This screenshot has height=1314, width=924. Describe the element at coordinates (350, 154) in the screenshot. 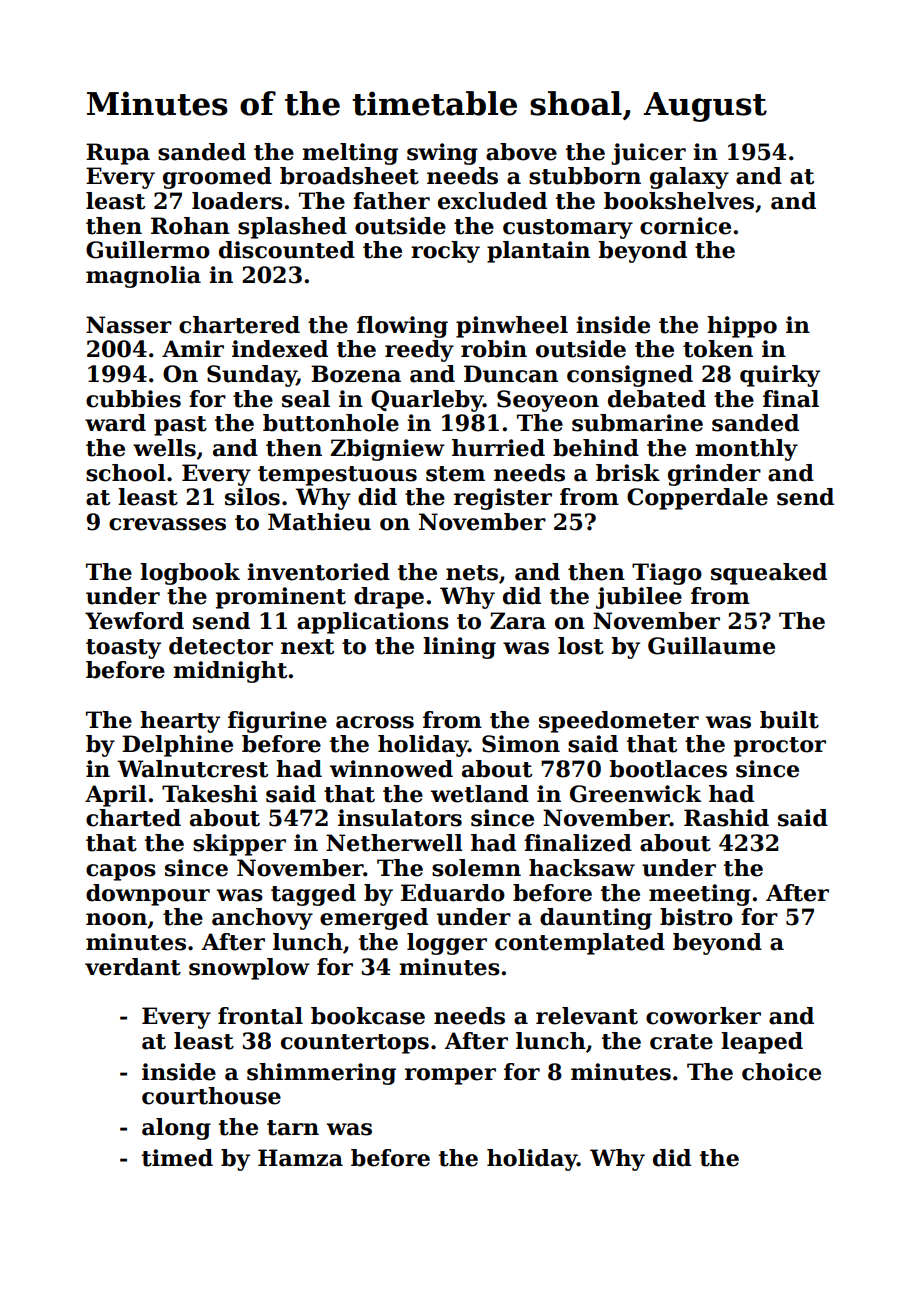

I see `melting` at that location.
